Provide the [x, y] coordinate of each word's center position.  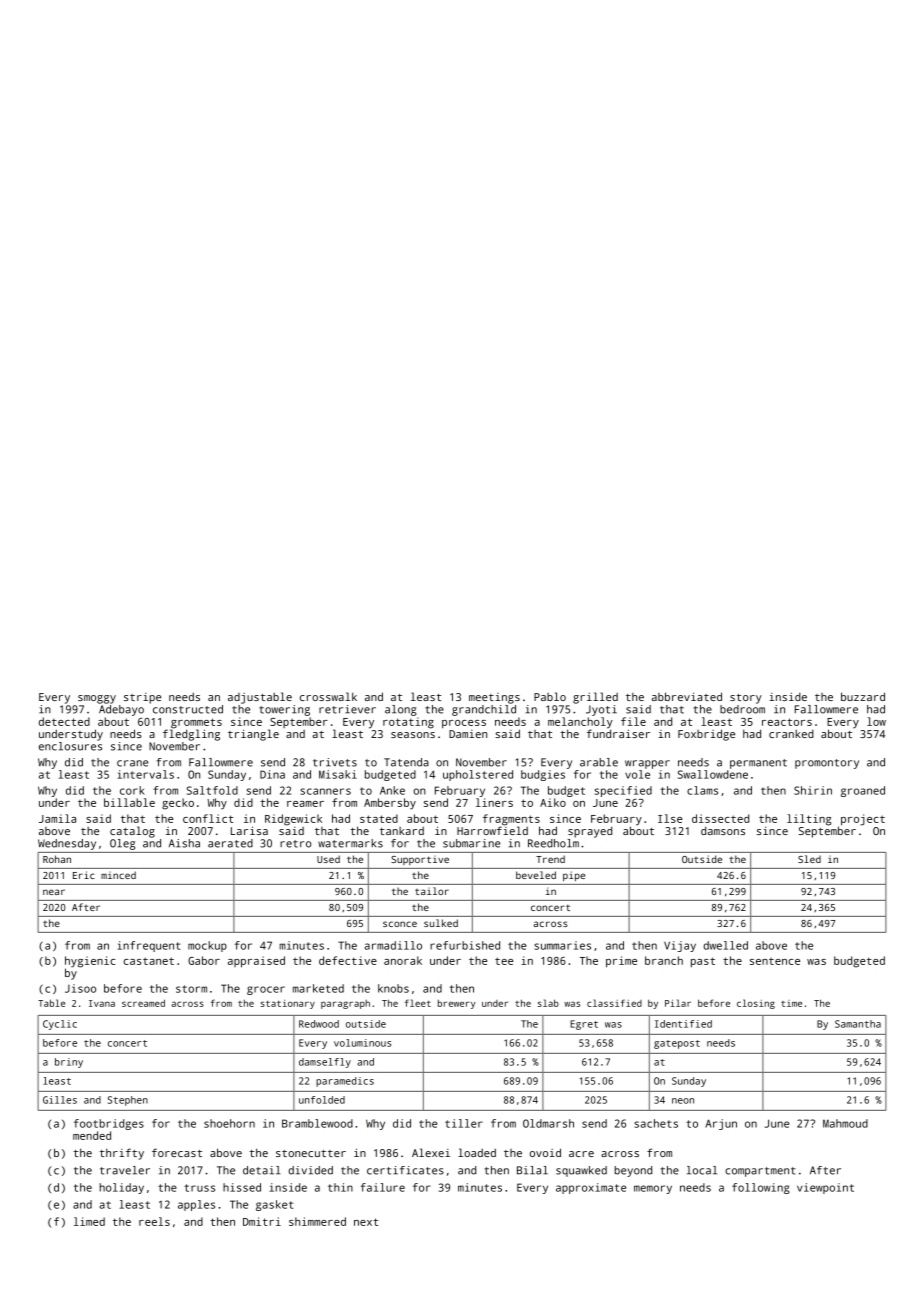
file [633, 721]
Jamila [57, 818]
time [791, 1003]
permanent [758, 764]
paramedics [345, 1082]
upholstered [478, 775]
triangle [253, 735]
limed [89, 1221]
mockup [207, 946]
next [366, 1222]
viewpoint [825, 1188]
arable [599, 762]
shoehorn [229, 1123]
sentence [775, 961]
